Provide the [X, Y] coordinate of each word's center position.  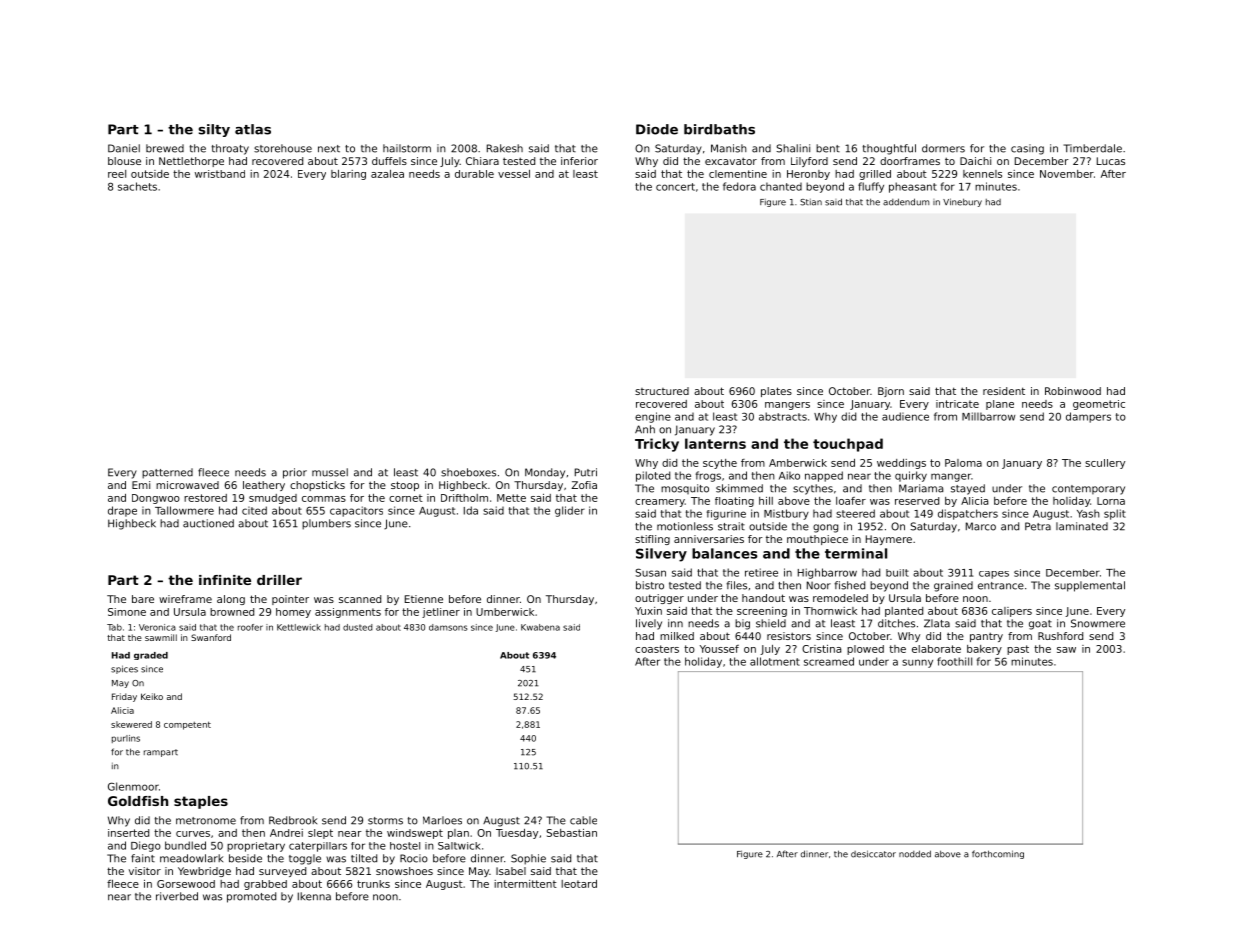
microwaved [187, 485]
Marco [981, 526]
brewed [165, 148]
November [1067, 174]
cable [583, 820]
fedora [739, 186]
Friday [124, 697]
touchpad [848, 445]
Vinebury [962, 202]
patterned [167, 473]
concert [675, 187]
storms [385, 821]
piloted [653, 476]
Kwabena [540, 627]
